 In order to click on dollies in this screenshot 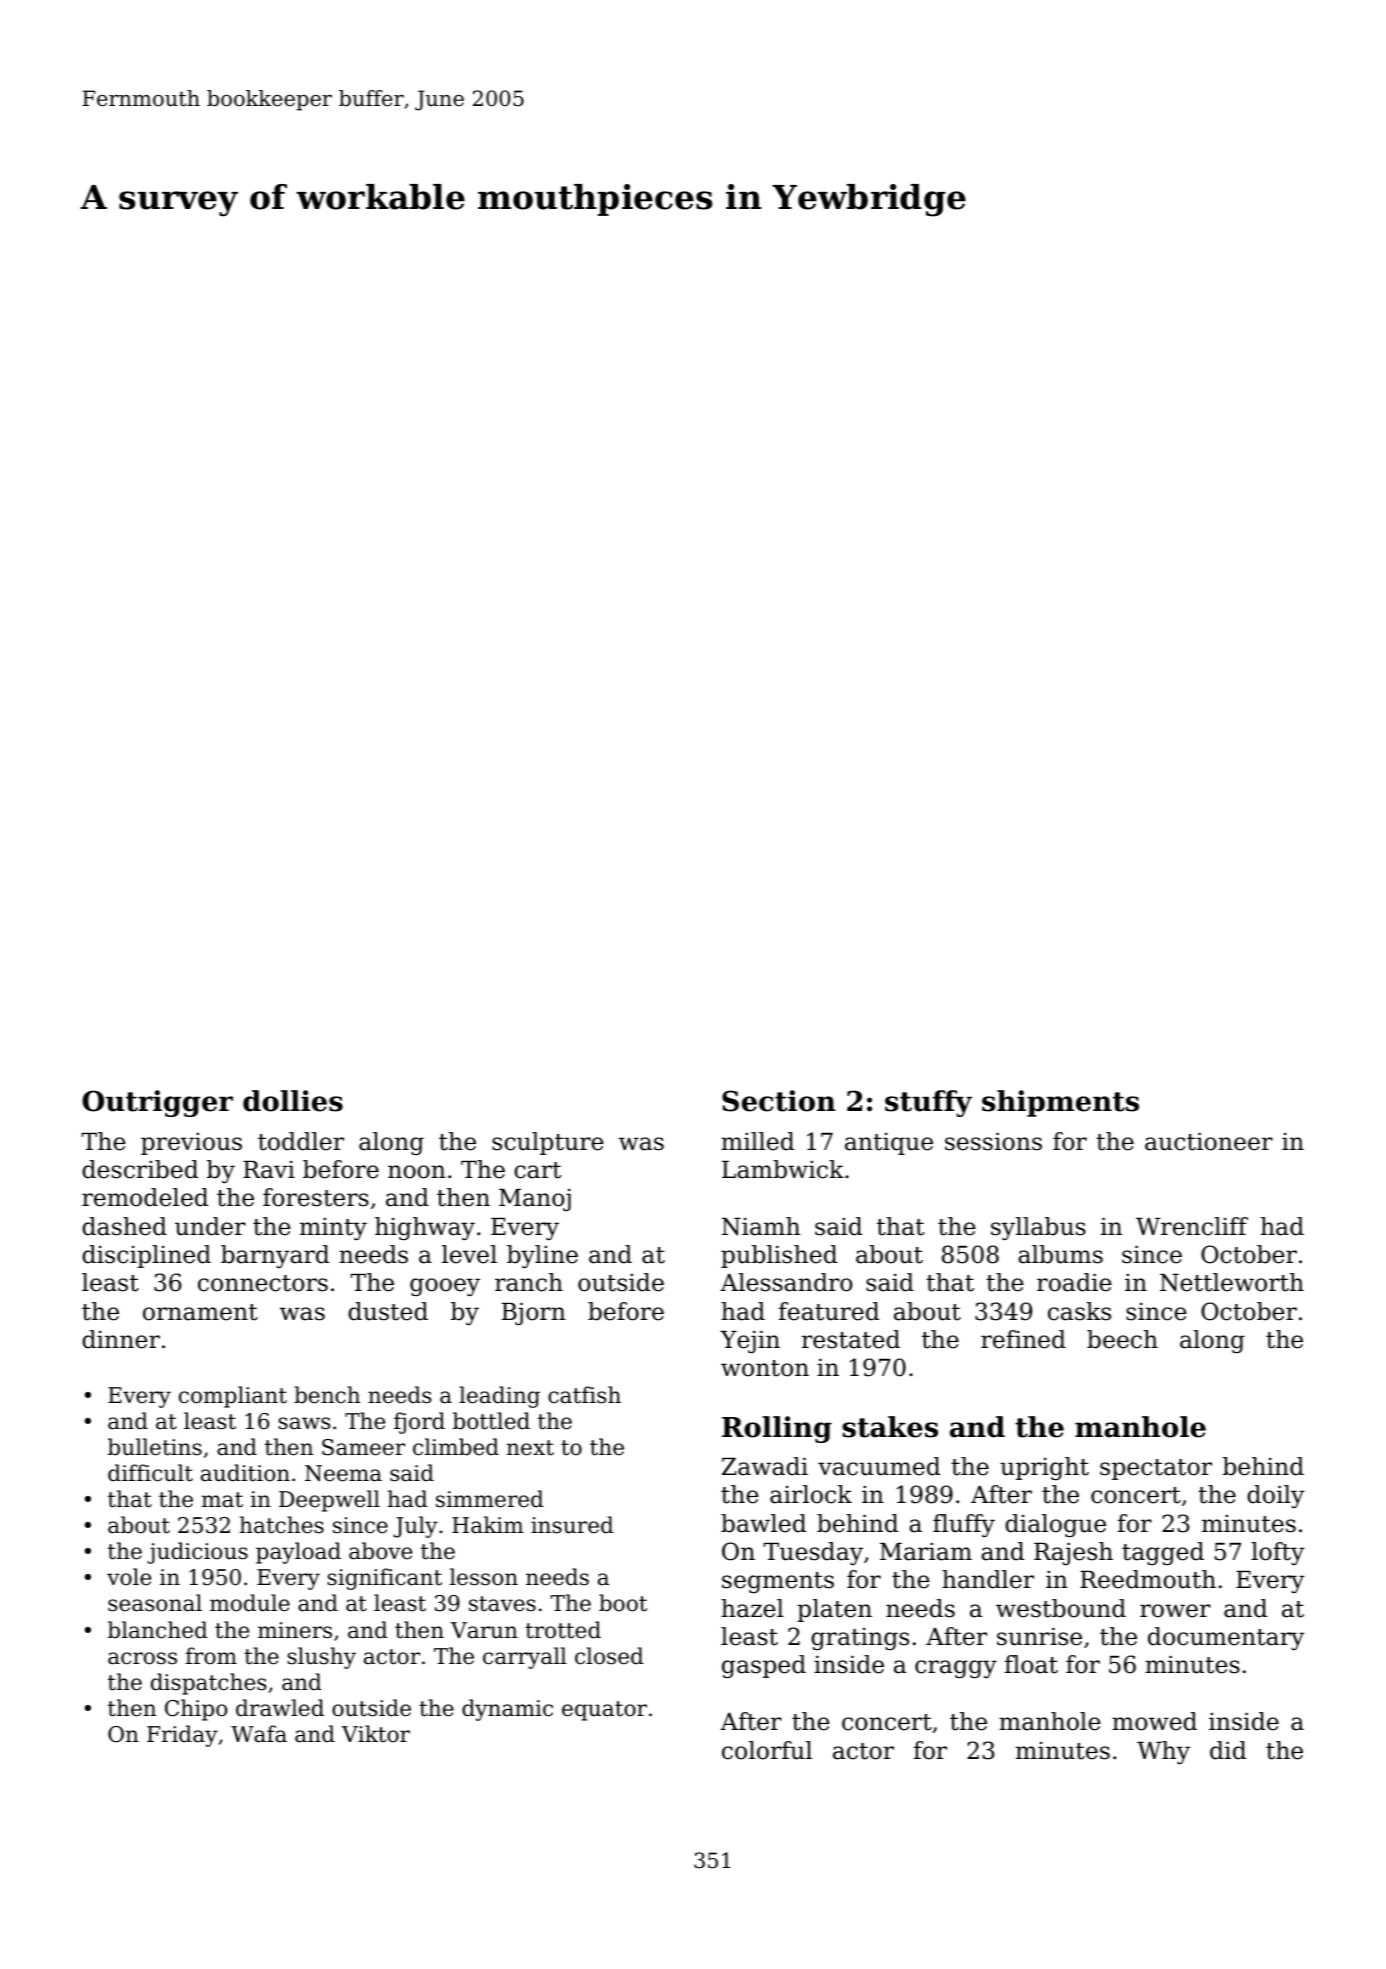, I will do `click(293, 1101)`.
